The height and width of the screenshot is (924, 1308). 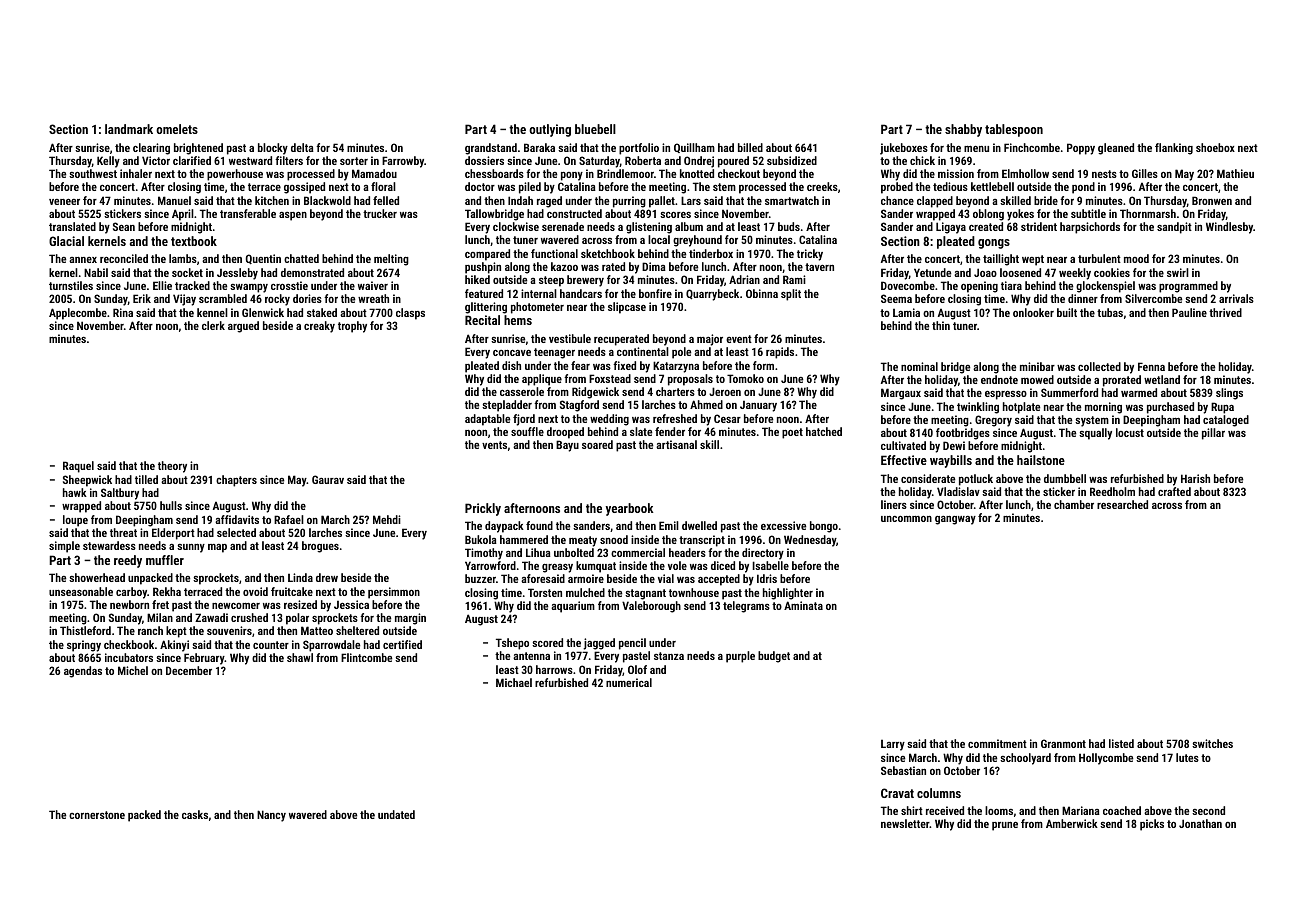 I want to click on clerk, so click(x=213, y=325).
